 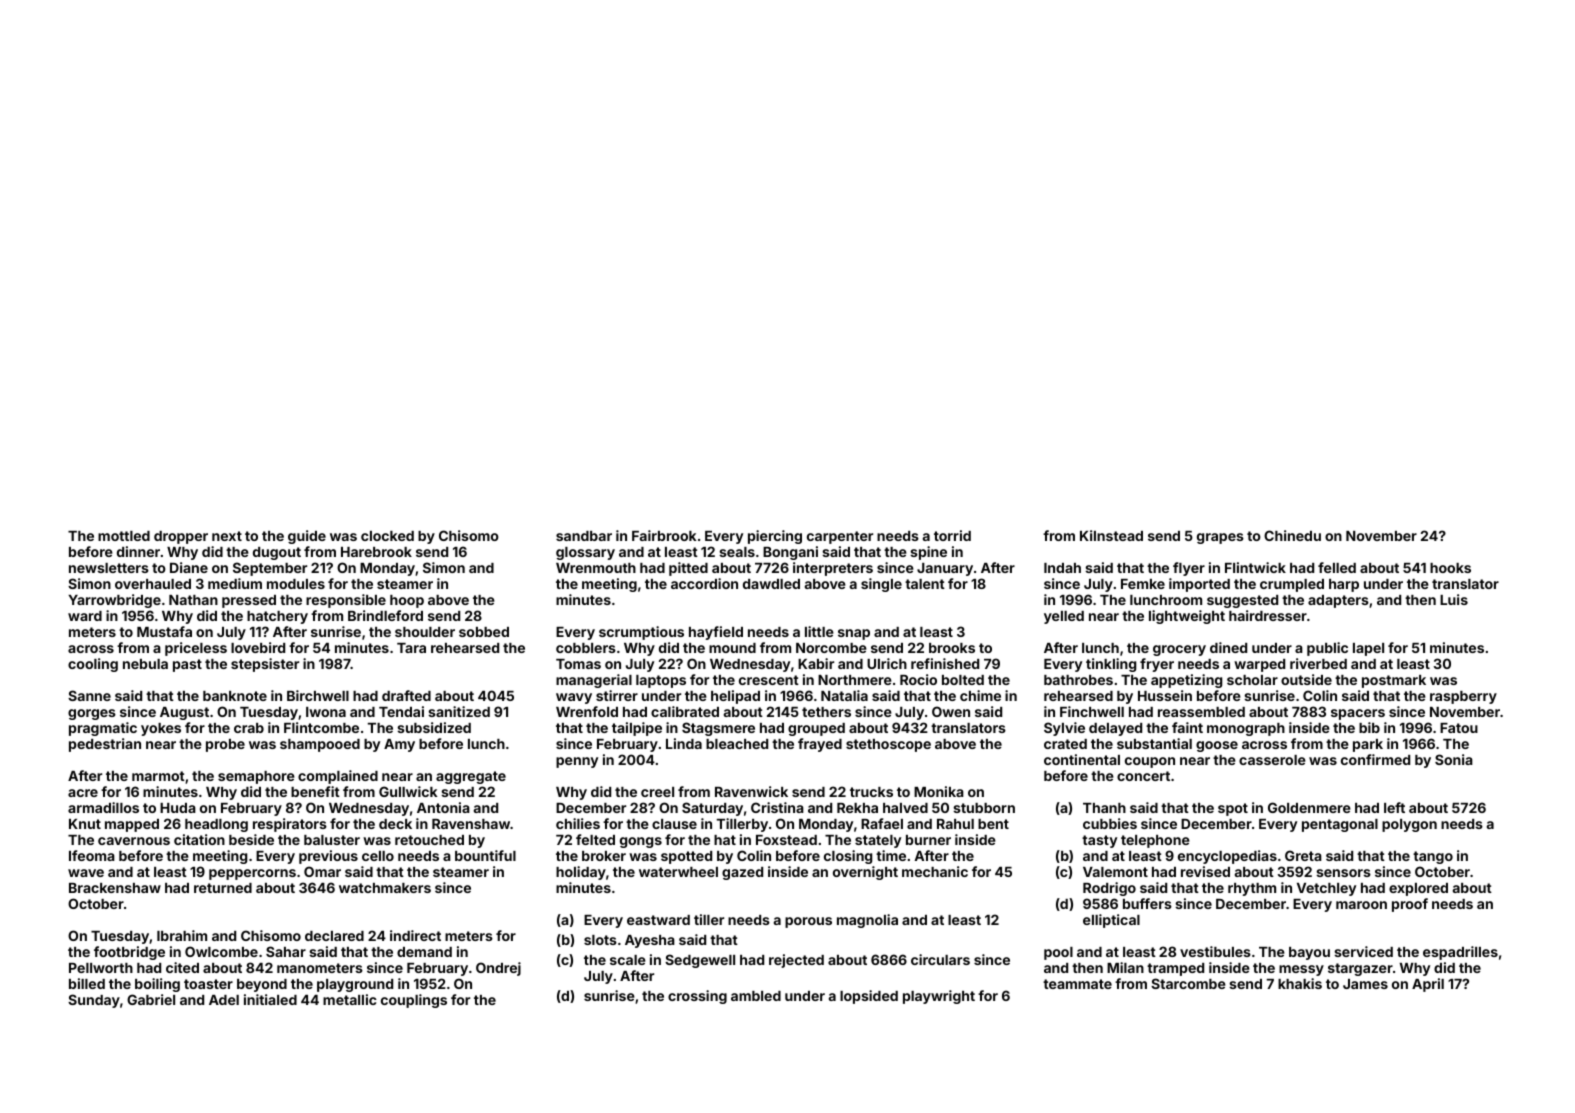 I want to click on postmark, so click(x=1394, y=681).
